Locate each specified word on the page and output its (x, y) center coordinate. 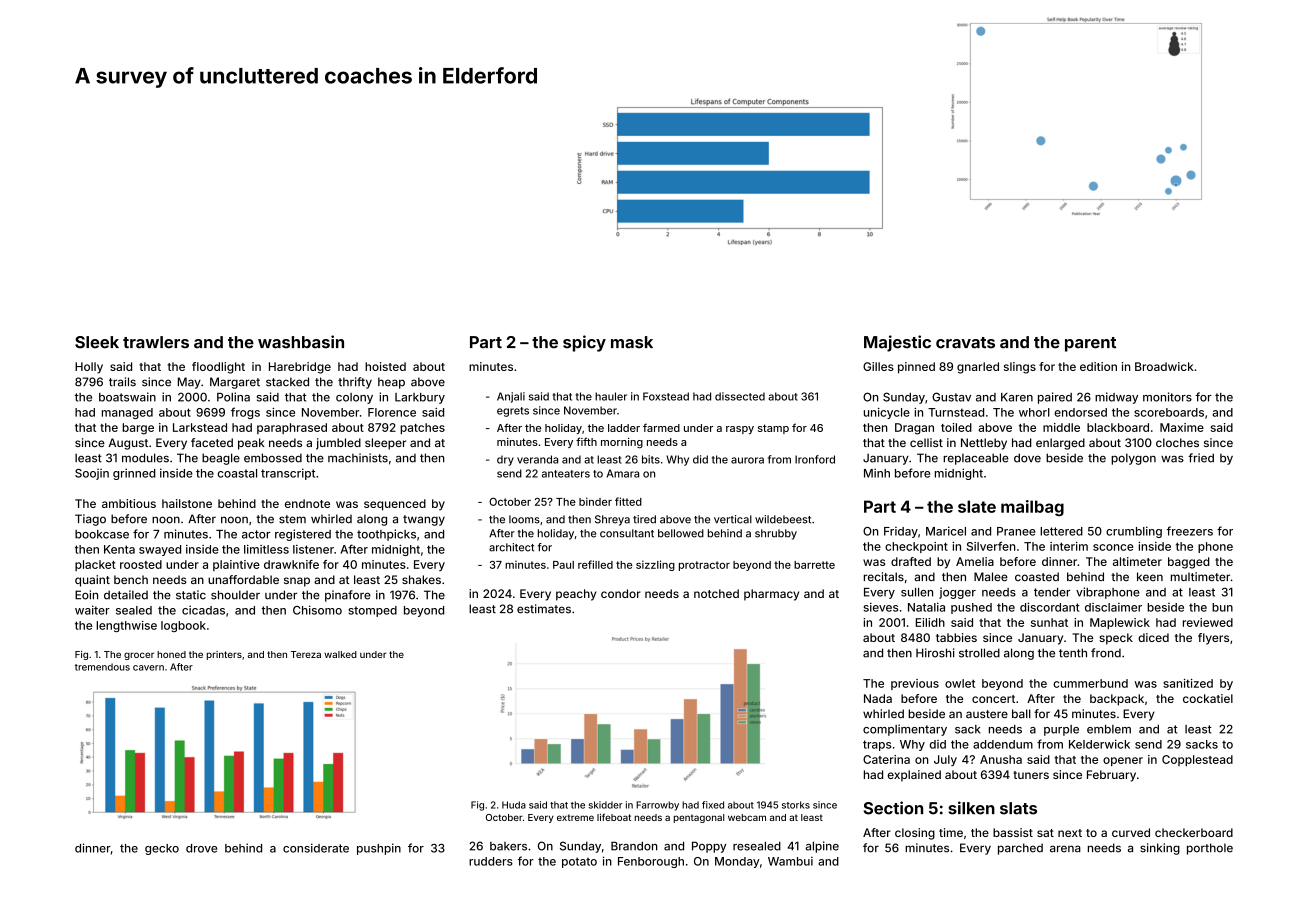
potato (579, 862)
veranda (537, 459)
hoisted (385, 366)
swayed (160, 550)
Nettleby (984, 444)
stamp (773, 429)
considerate (316, 848)
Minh (877, 473)
